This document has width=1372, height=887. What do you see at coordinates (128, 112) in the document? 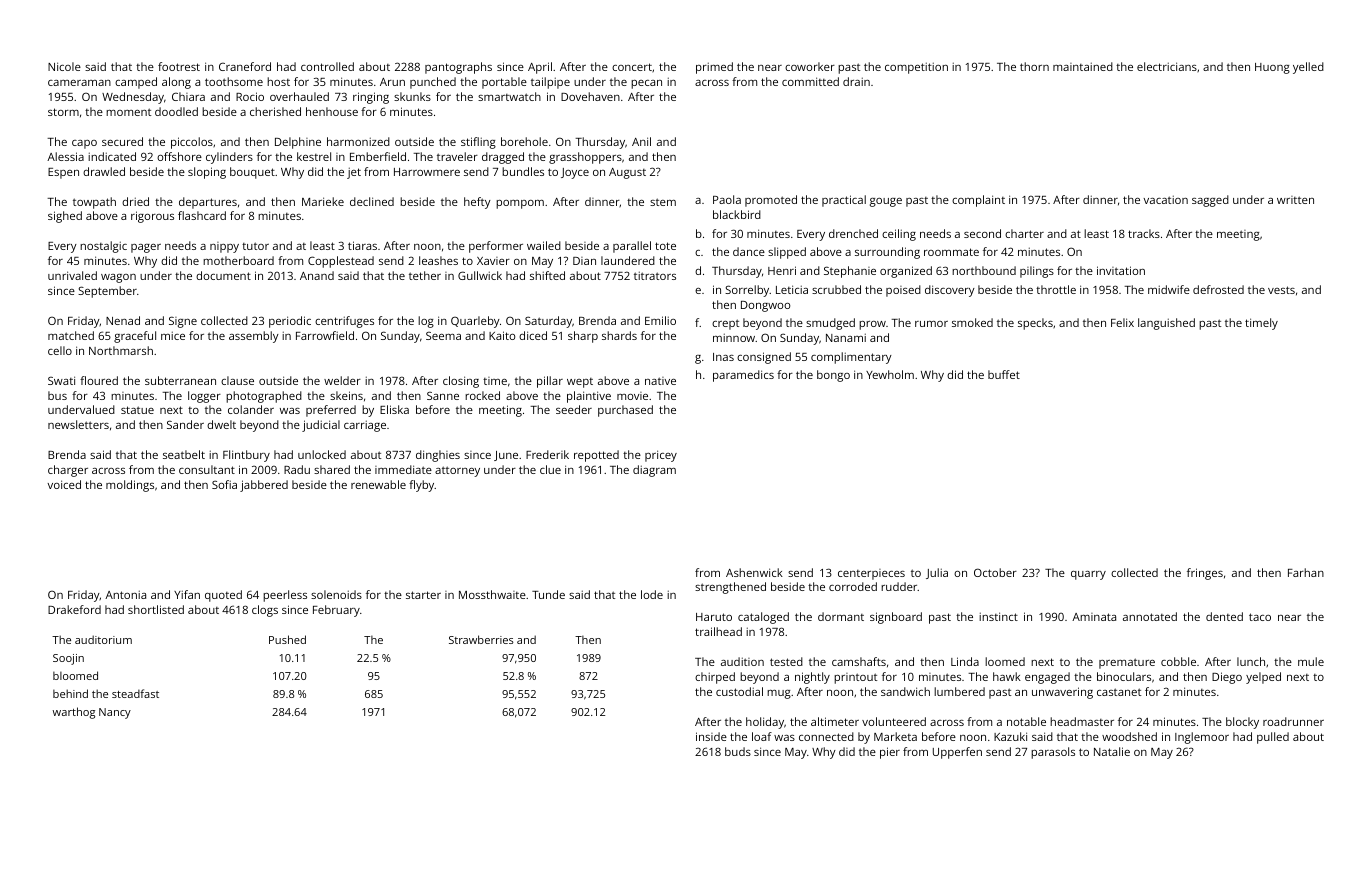
I see `moment` at bounding box center [128, 112].
